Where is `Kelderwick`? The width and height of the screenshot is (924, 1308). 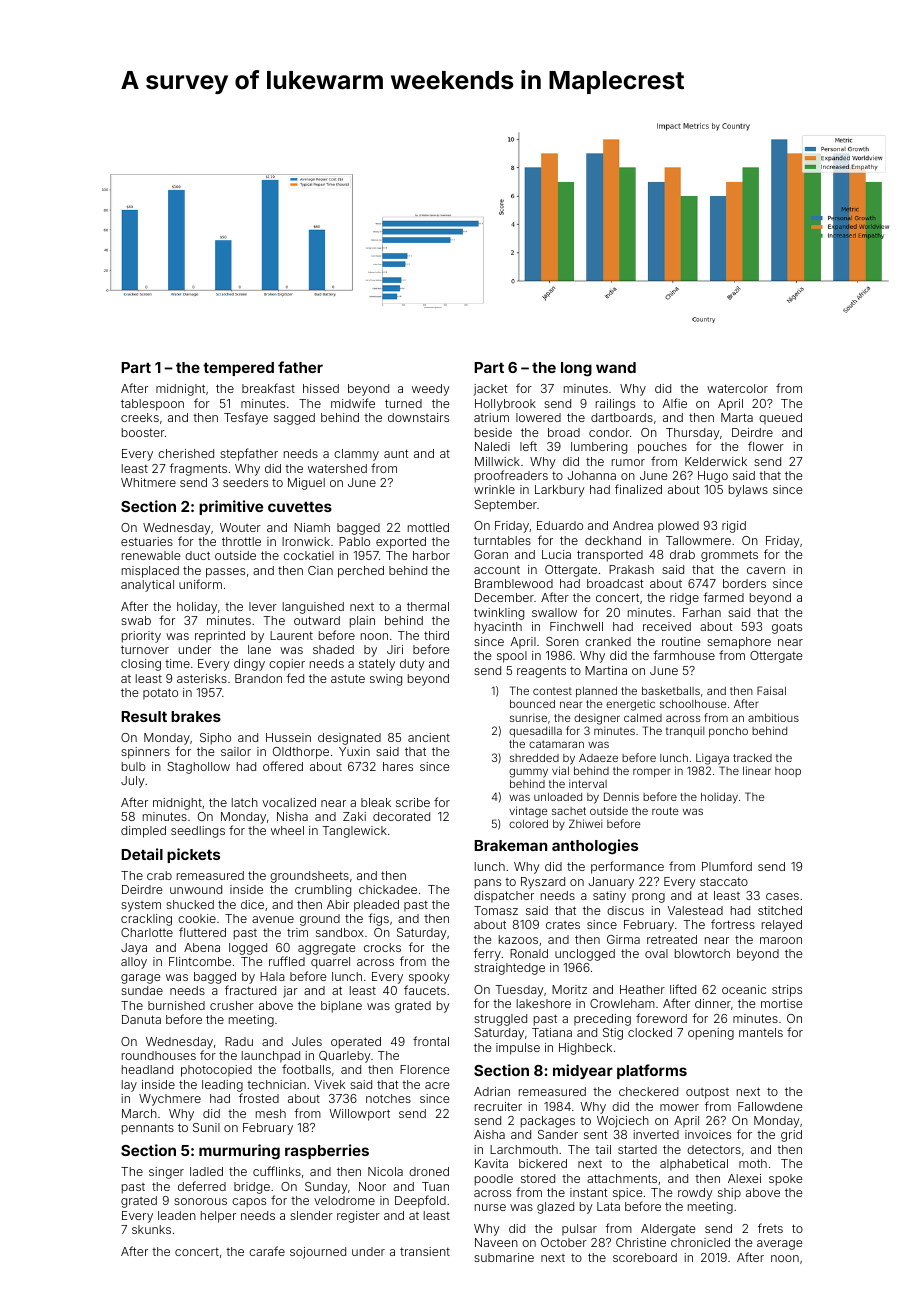 Kelderwick is located at coordinates (716, 461).
